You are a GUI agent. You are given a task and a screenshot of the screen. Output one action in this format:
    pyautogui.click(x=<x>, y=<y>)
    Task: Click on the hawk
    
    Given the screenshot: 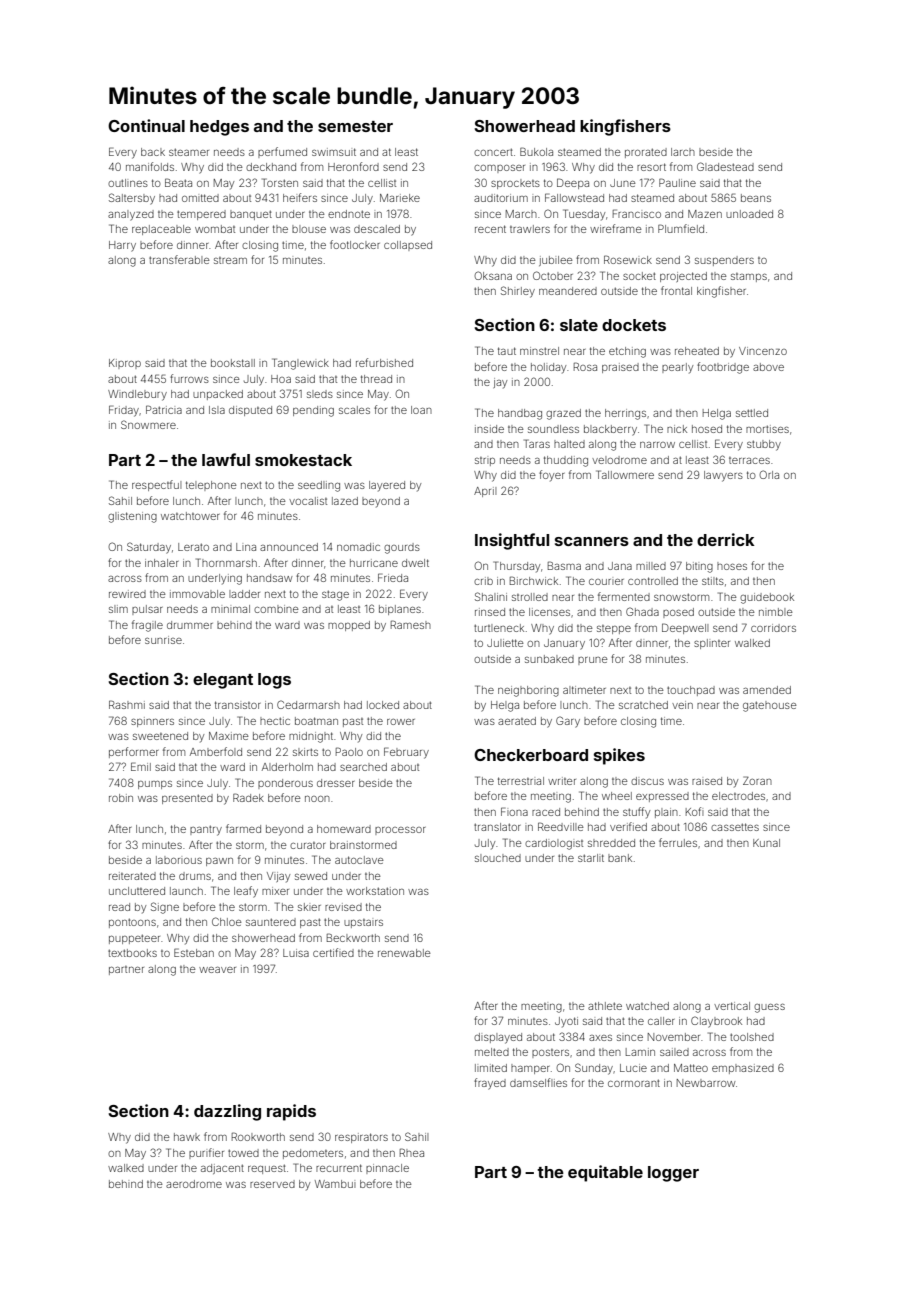 What is the action you would take?
    pyautogui.click(x=187, y=1137)
